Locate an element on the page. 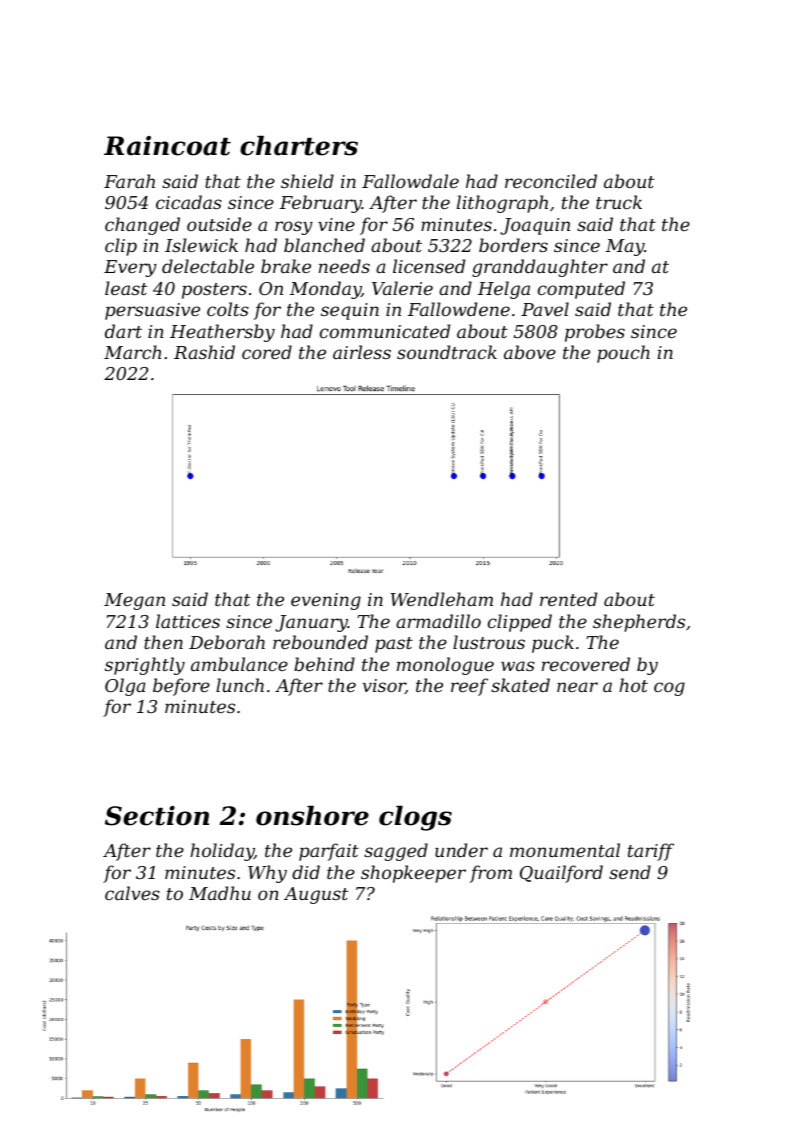  hot is located at coordinates (633, 685).
